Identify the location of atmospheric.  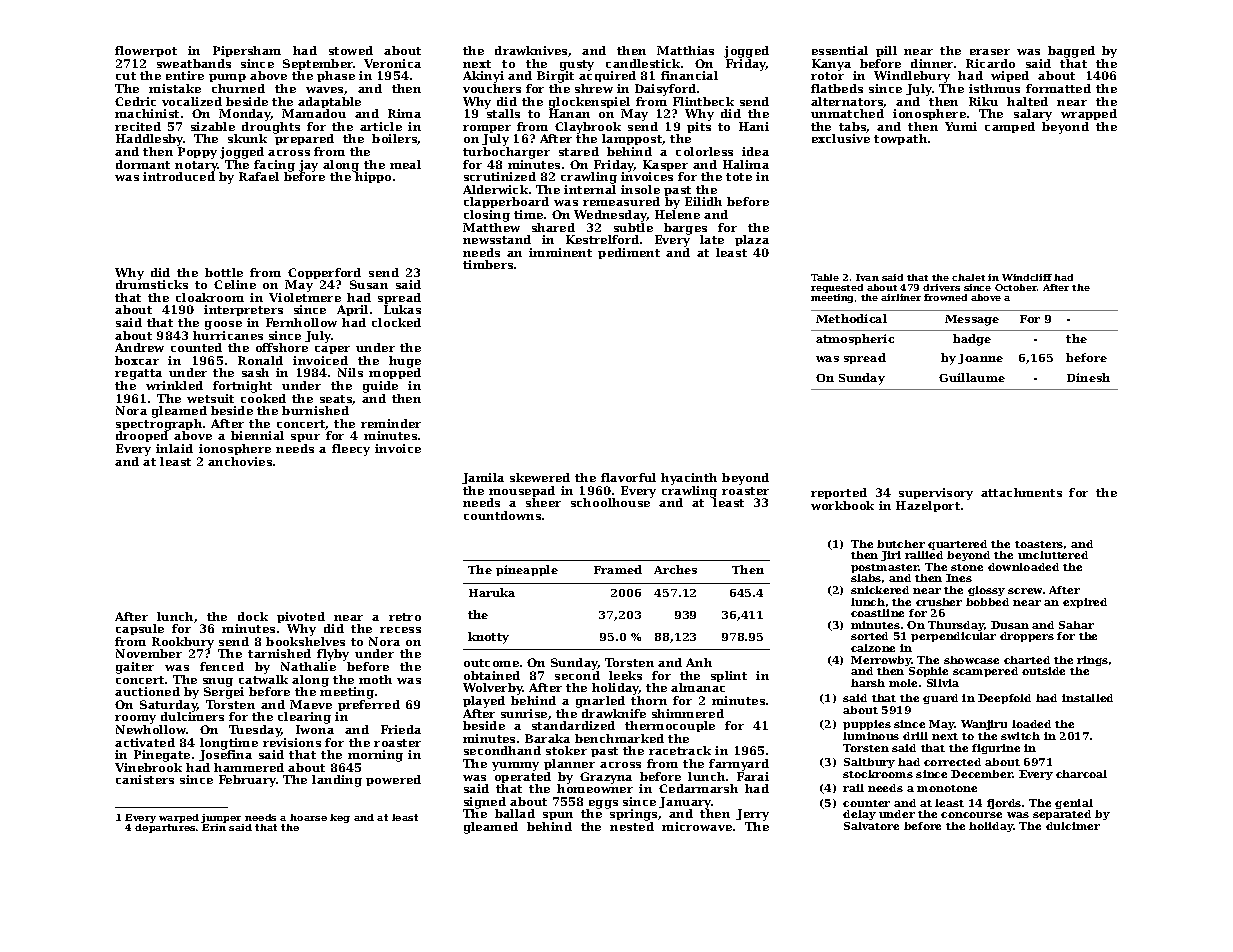
(855, 339).
